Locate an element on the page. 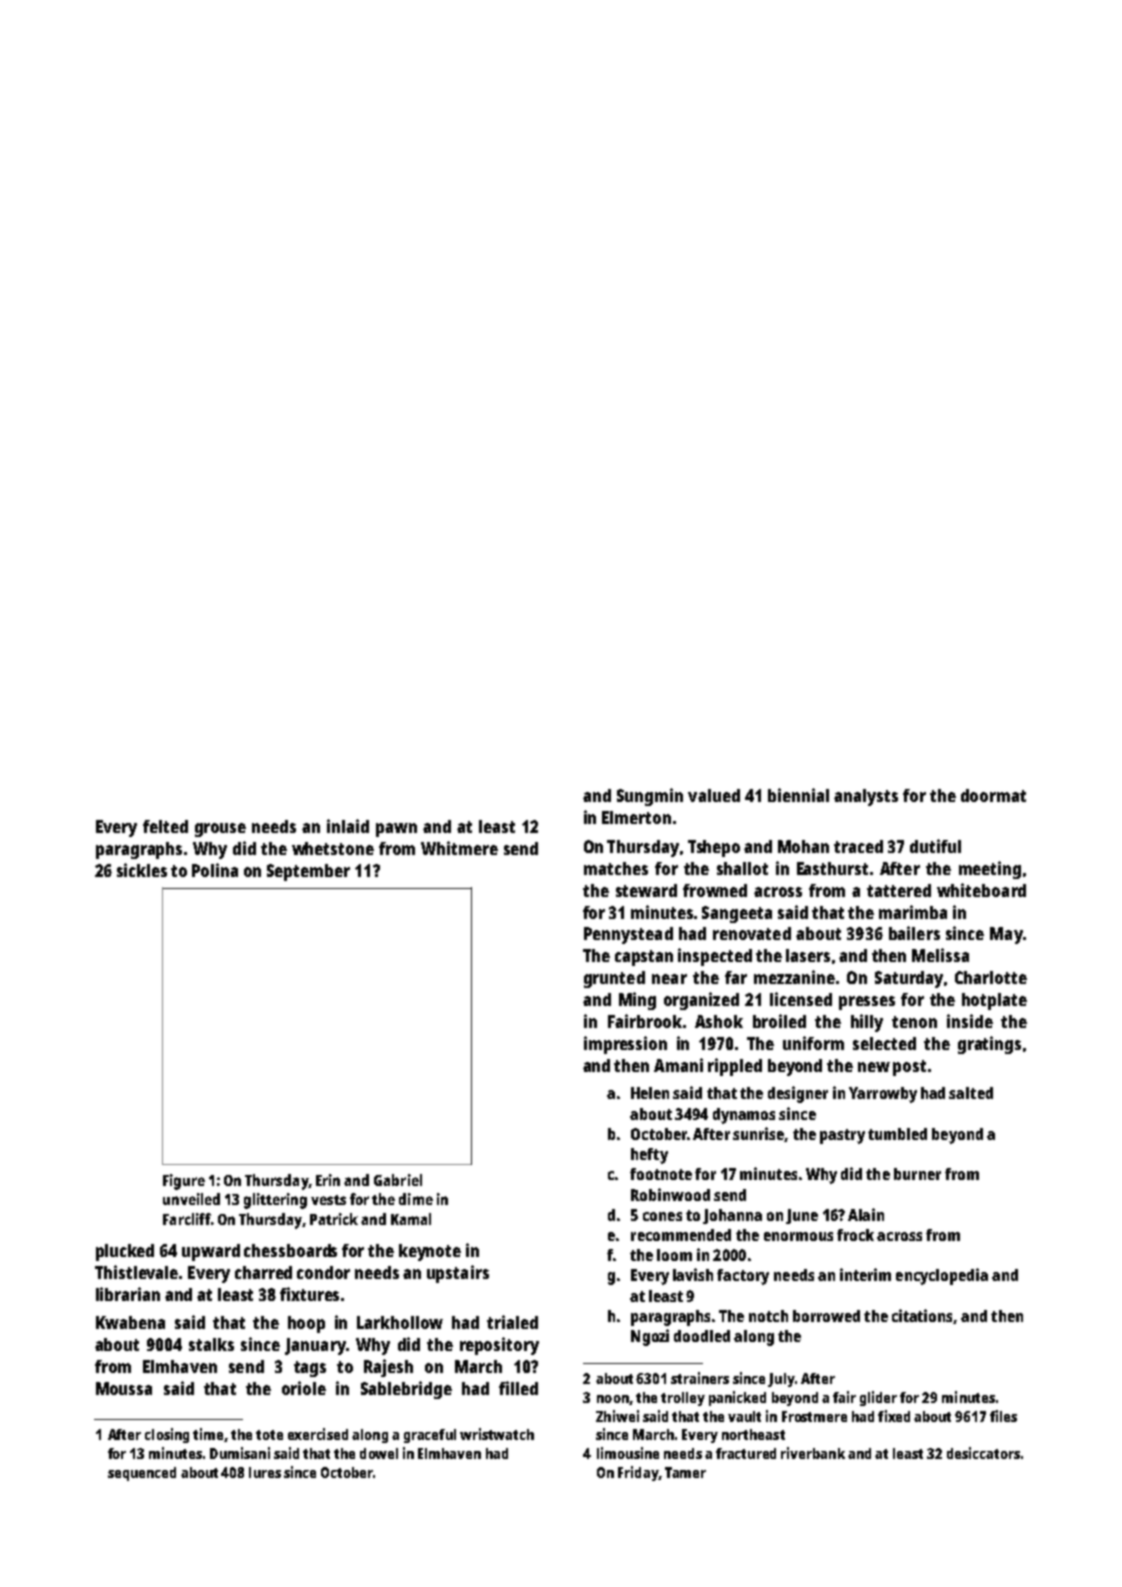  Alain is located at coordinates (866, 1214).
